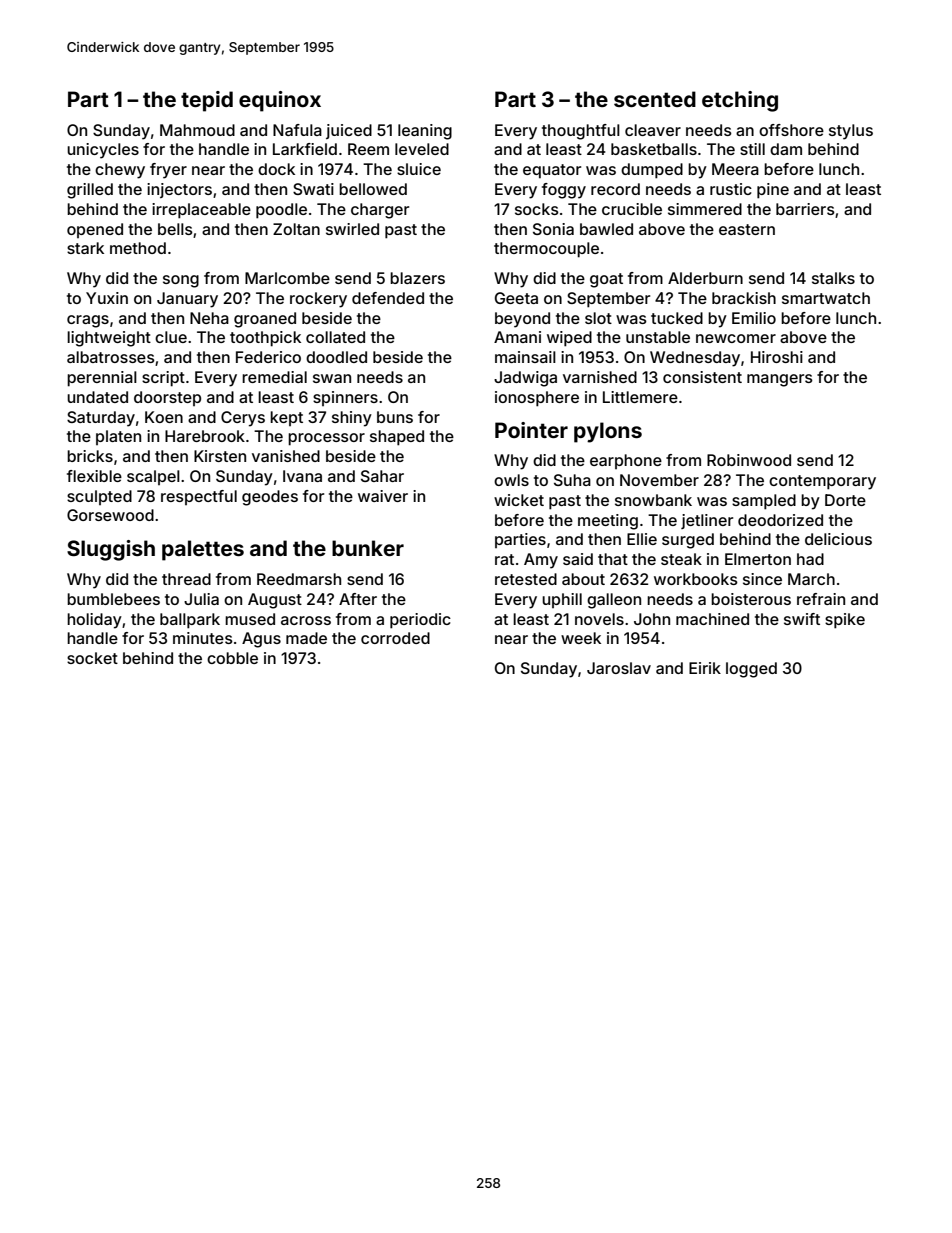 The height and width of the screenshot is (1233, 952). What do you see at coordinates (186, 579) in the screenshot?
I see `thread` at bounding box center [186, 579].
